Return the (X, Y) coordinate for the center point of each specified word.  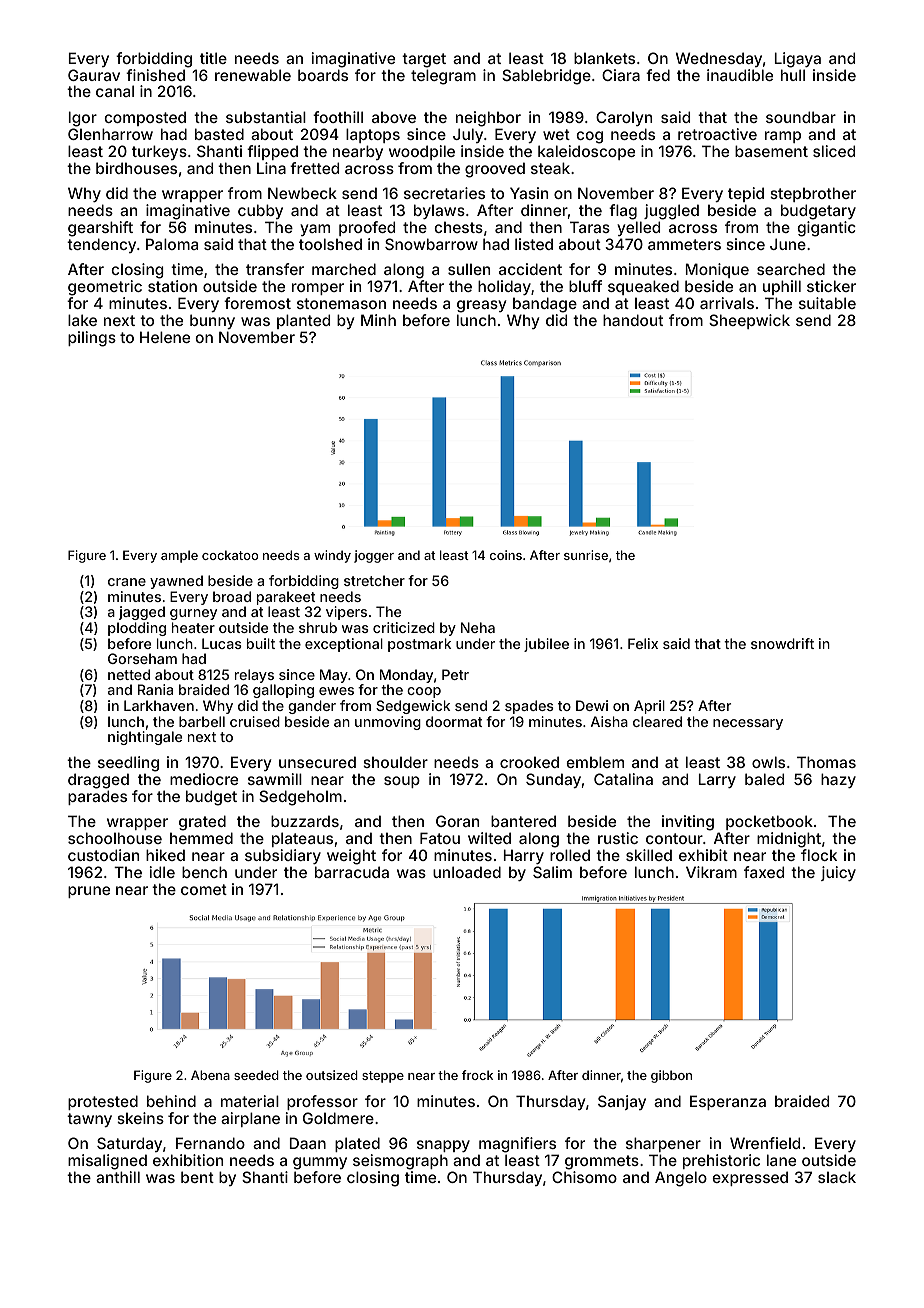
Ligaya (798, 60)
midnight (789, 840)
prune (89, 892)
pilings (92, 339)
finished (155, 75)
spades (529, 707)
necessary (748, 724)
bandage (545, 305)
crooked (529, 762)
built (261, 643)
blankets (604, 58)
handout (633, 320)
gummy (320, 1163)
